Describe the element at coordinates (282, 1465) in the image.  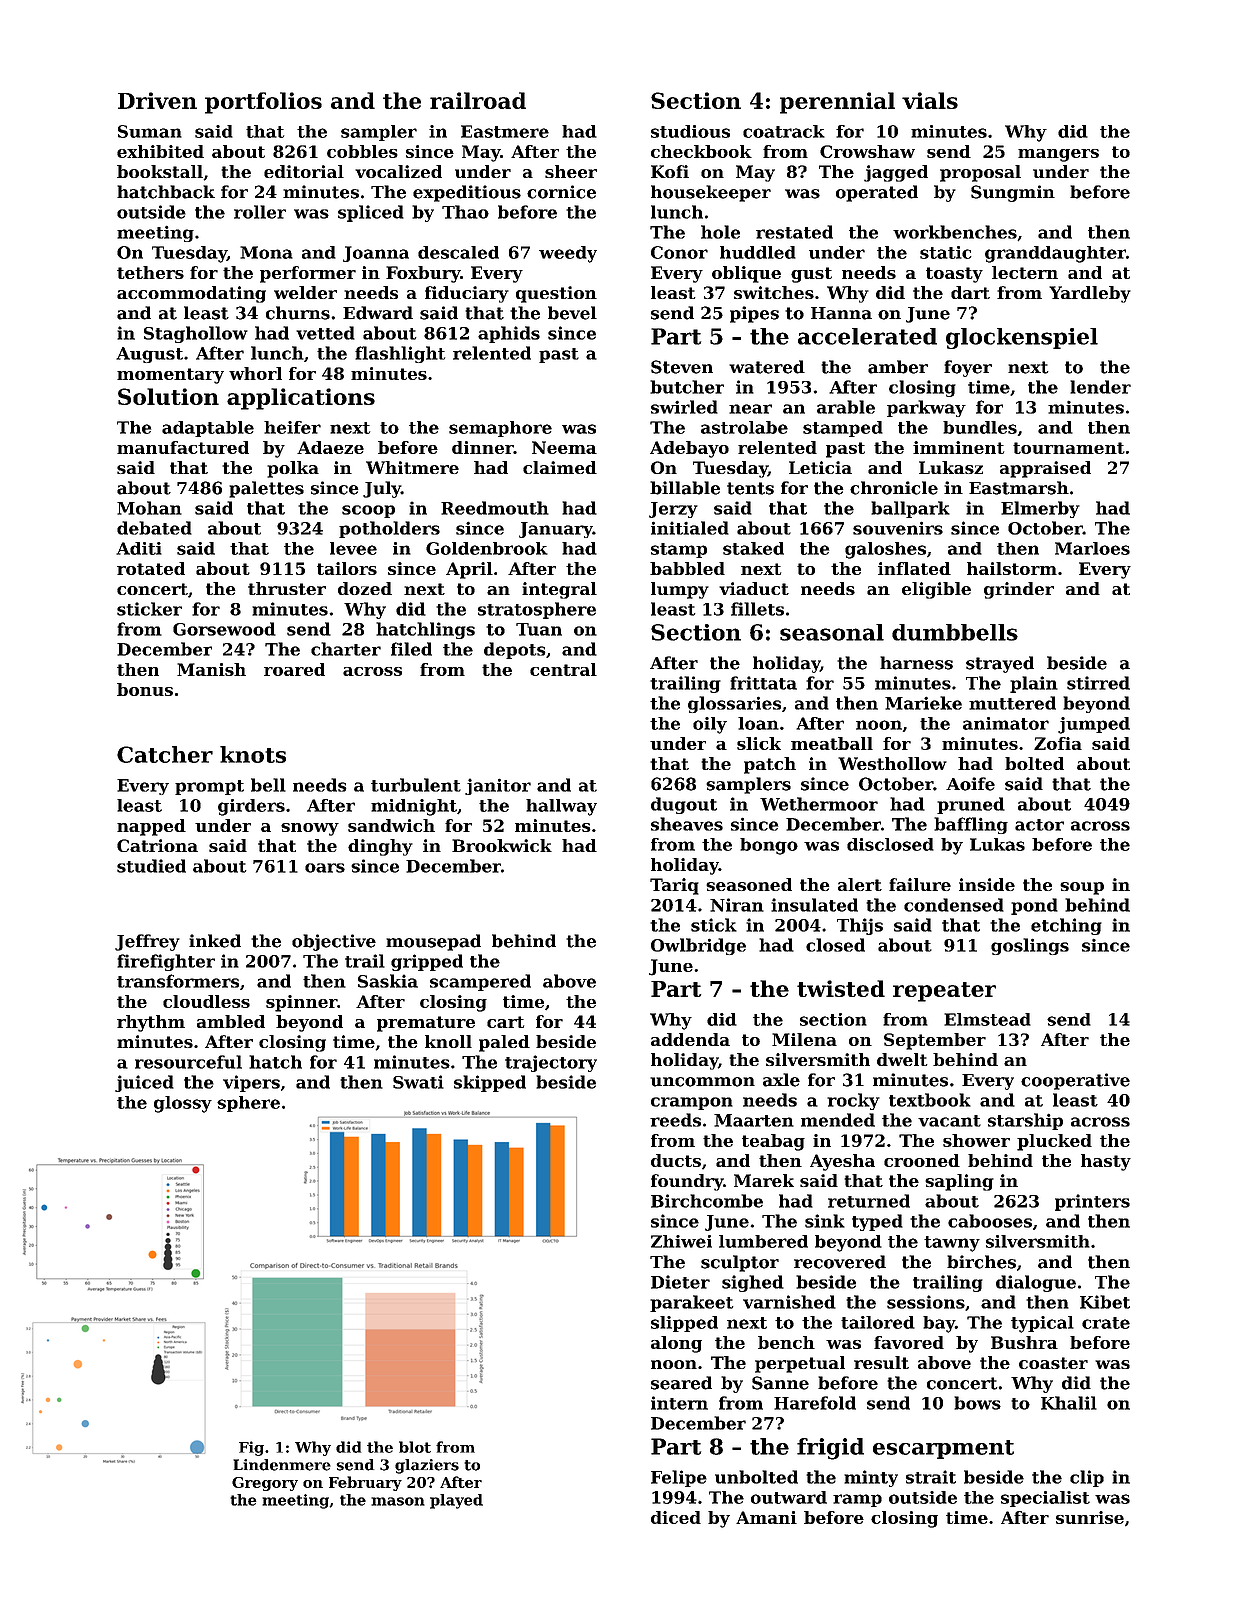
I see `Lindenmere` at that location.
